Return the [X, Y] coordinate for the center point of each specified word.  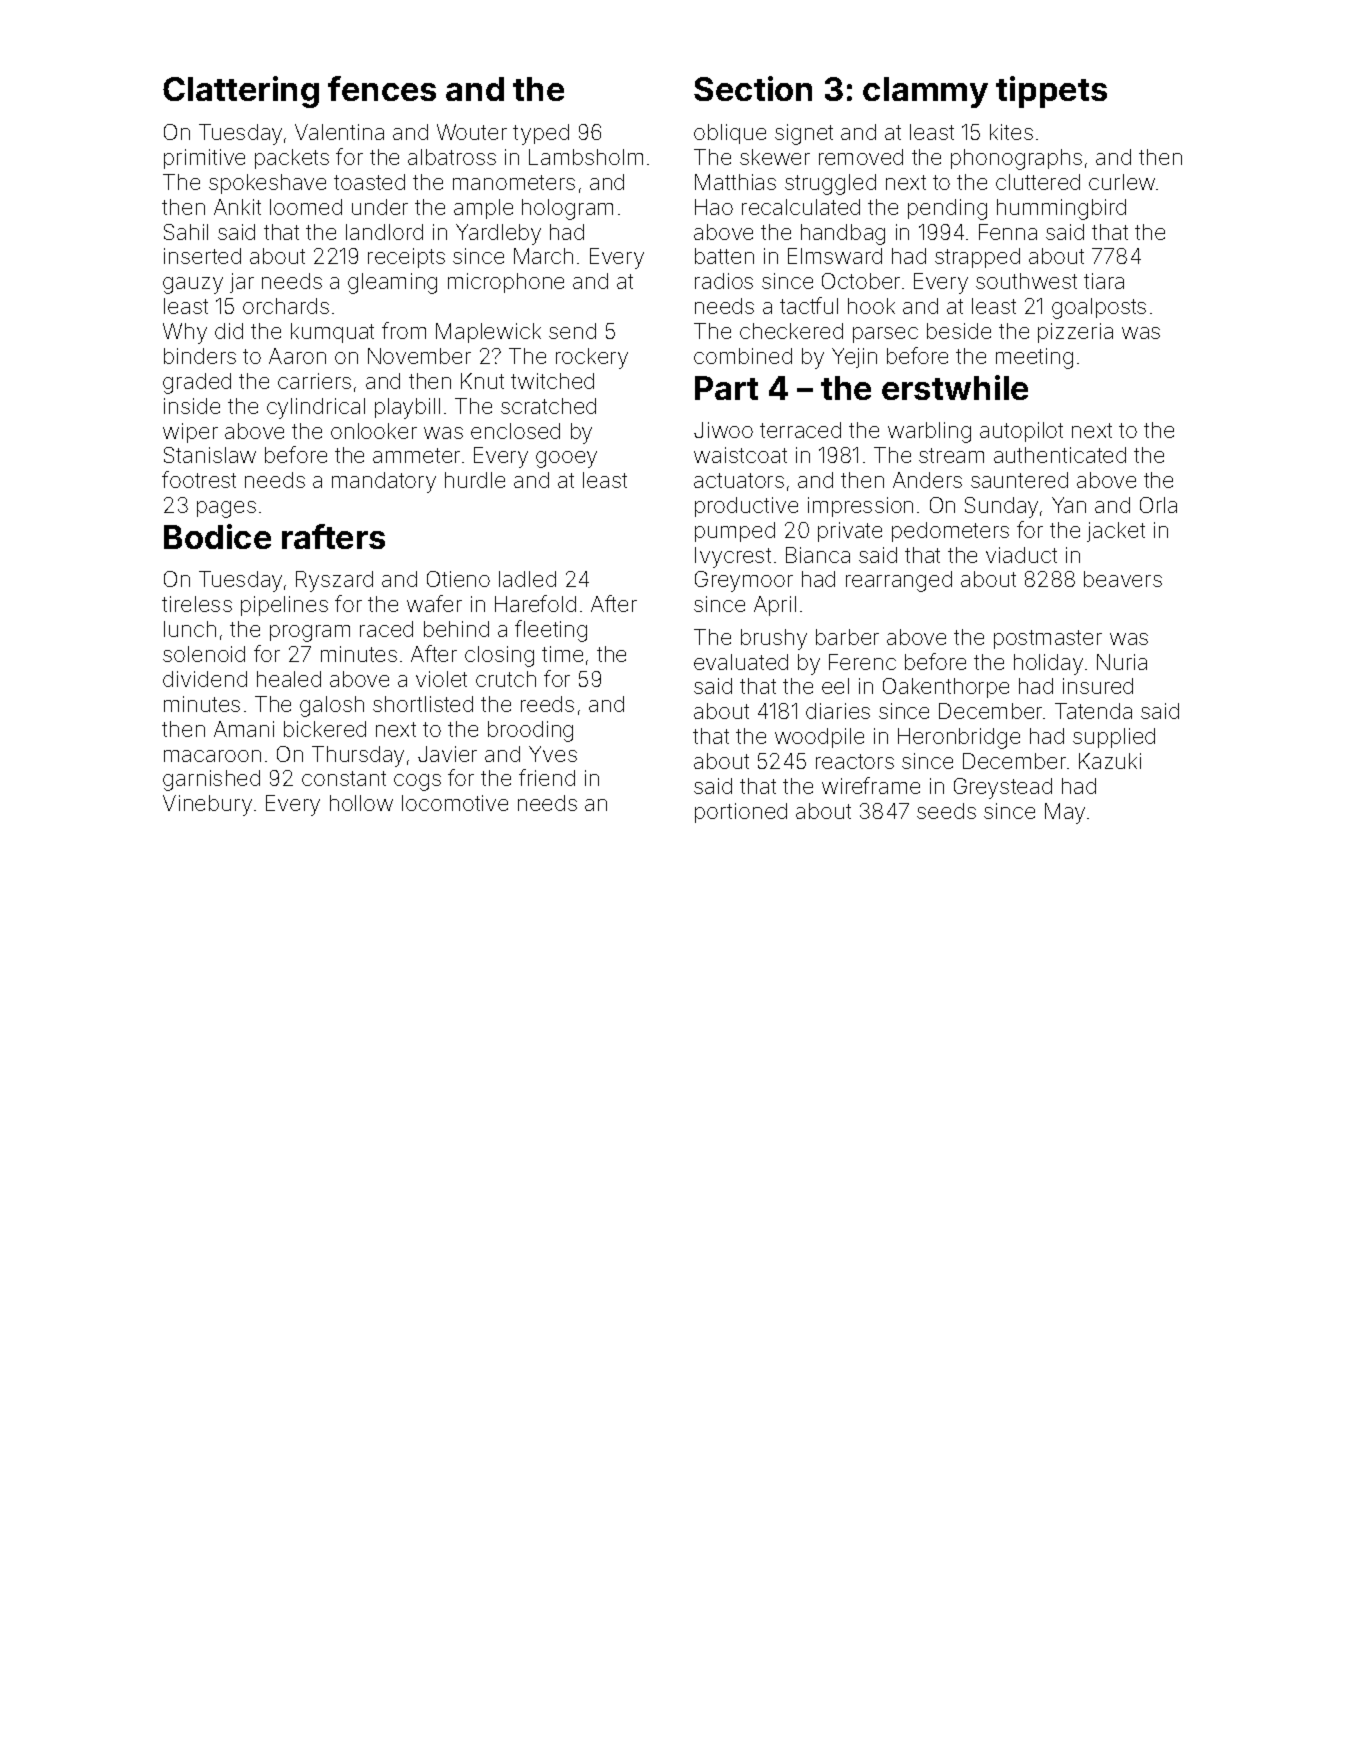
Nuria [1122, 662]
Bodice [217, 536]
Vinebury [207, 805]
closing [499, 656]
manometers [514, 182]
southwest [1026, 281]
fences [382, 88]
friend [547, 777]
